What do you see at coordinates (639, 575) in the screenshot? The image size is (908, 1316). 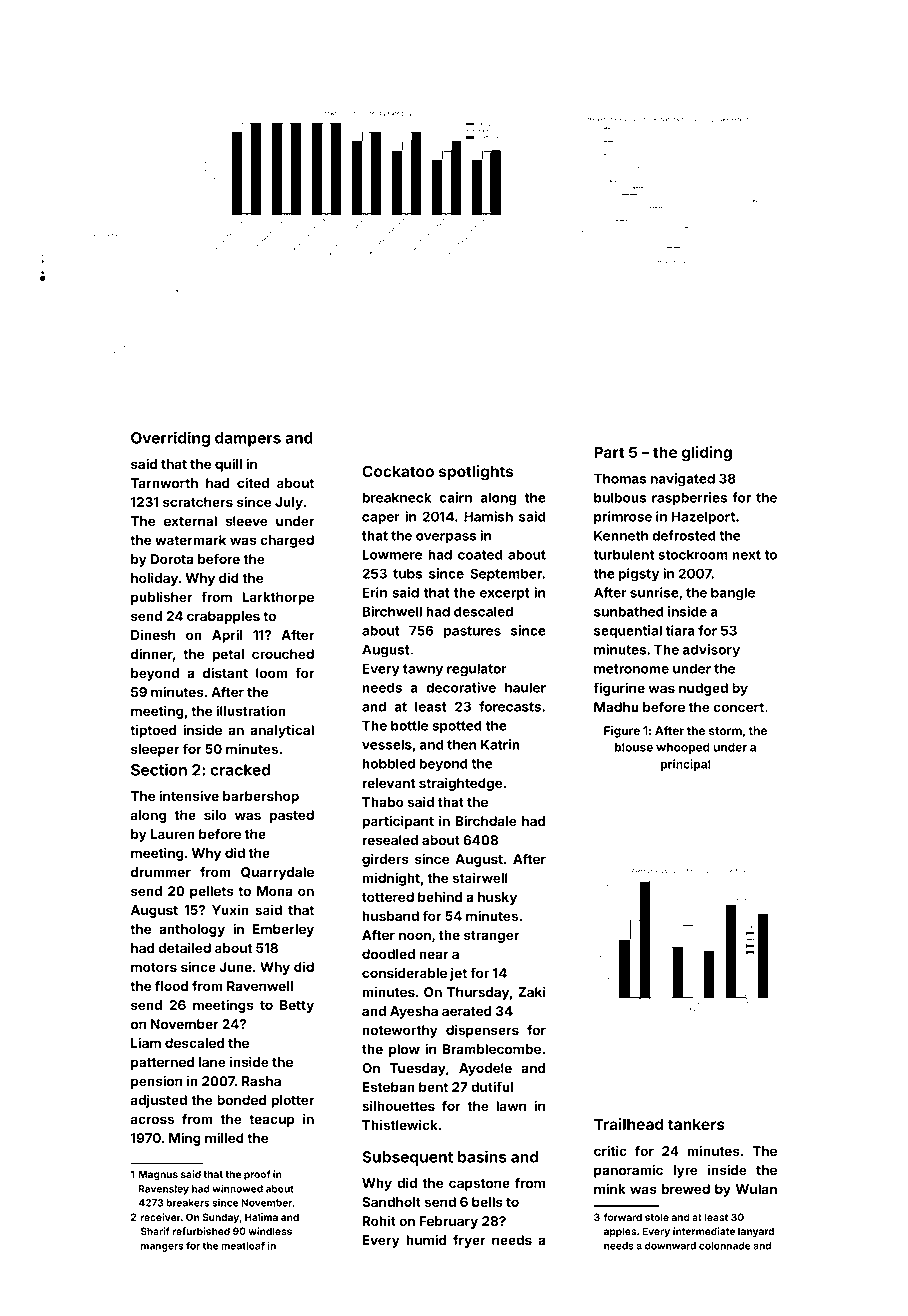 I see `pigsty` at bounding box center [639, 575].
